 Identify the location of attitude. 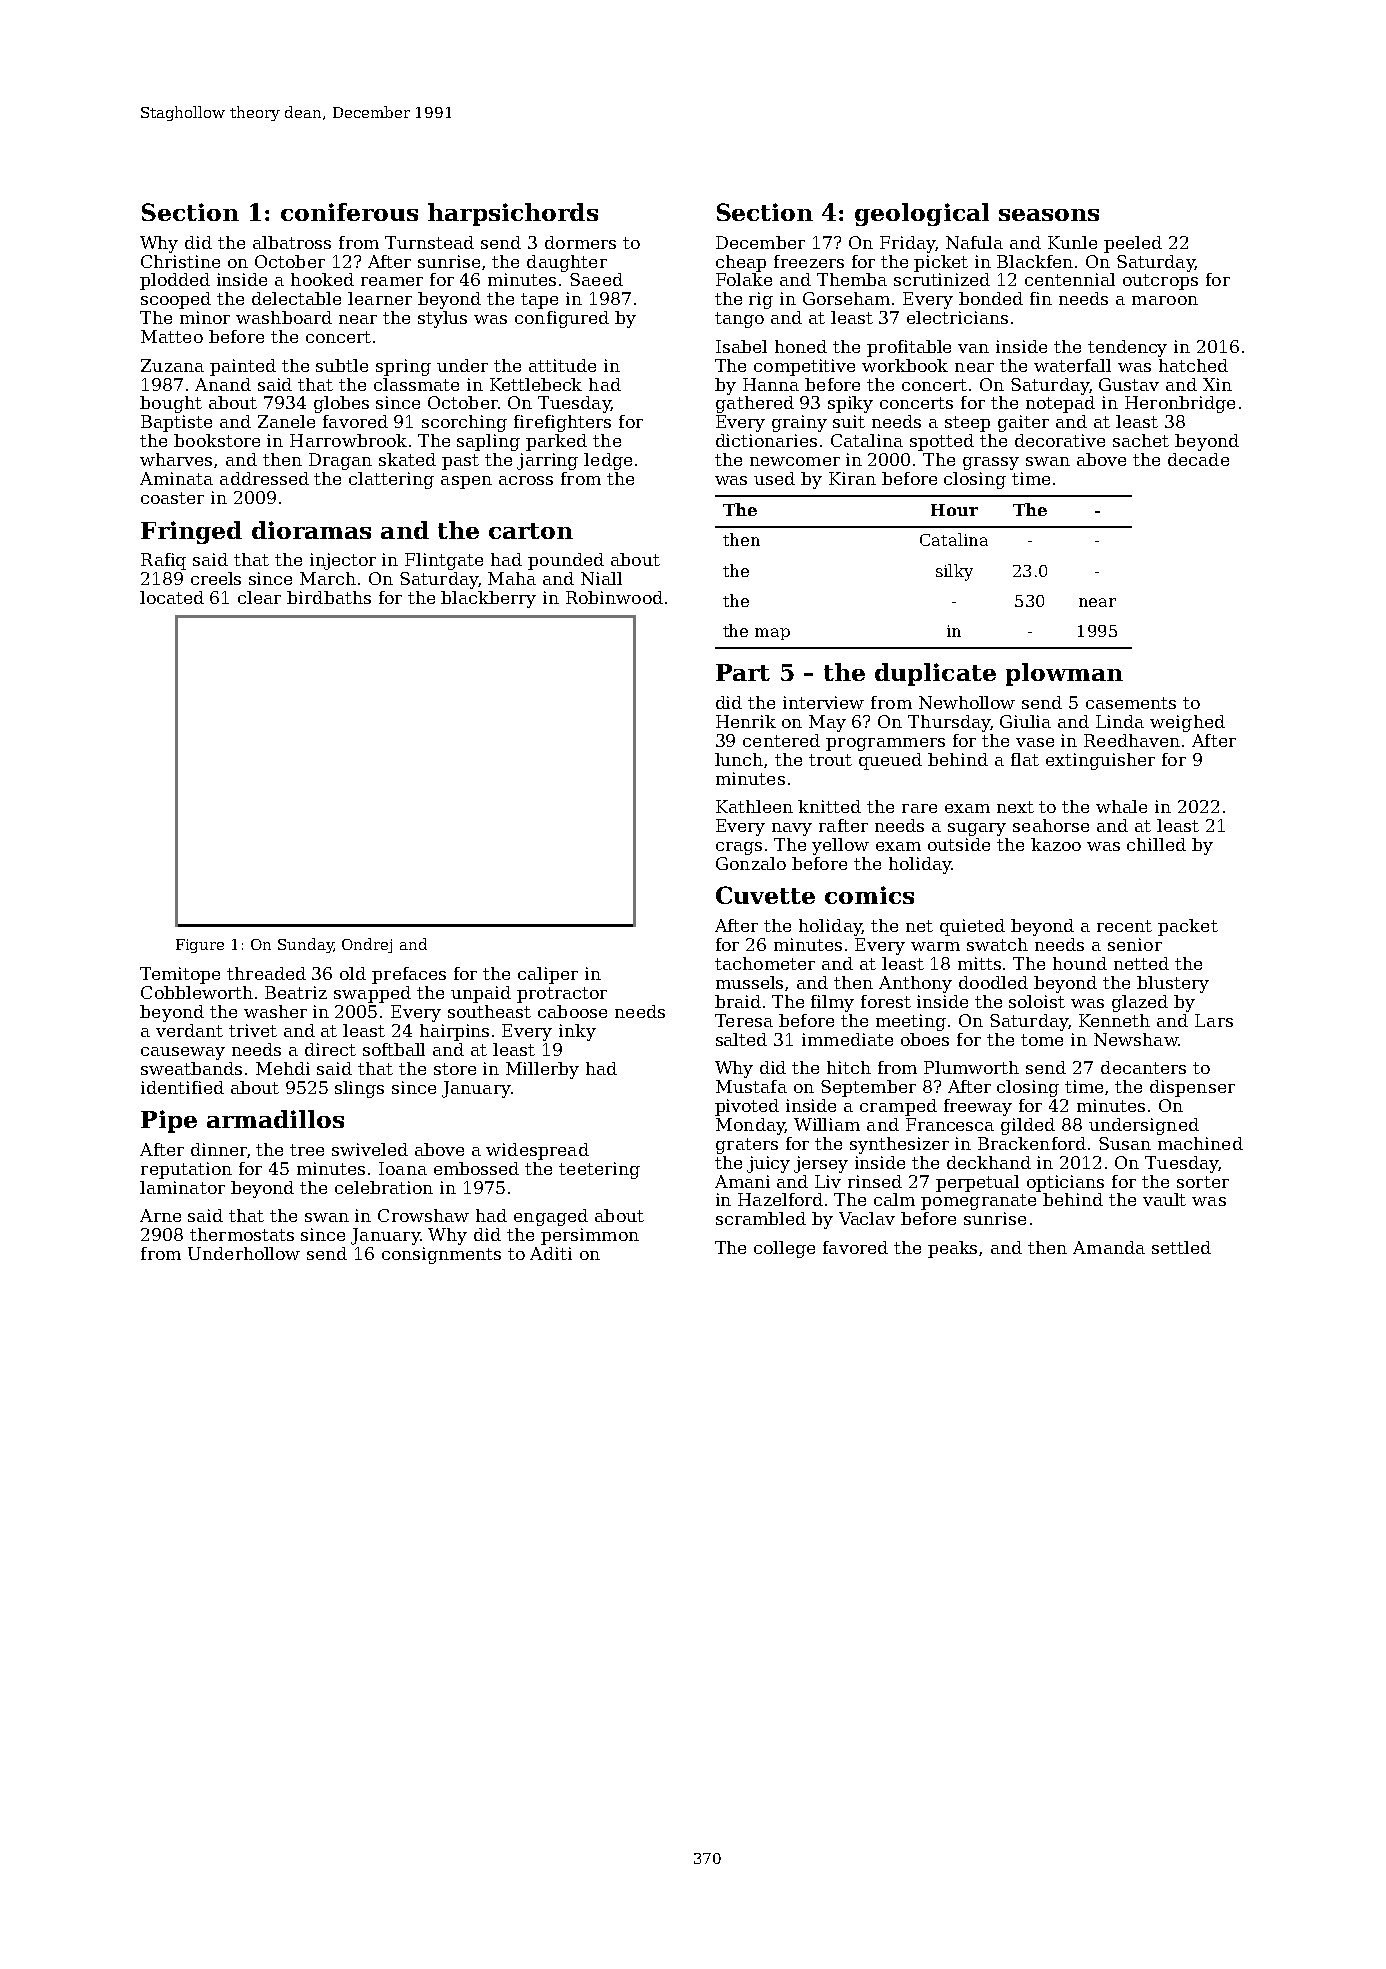
(562, 365).
